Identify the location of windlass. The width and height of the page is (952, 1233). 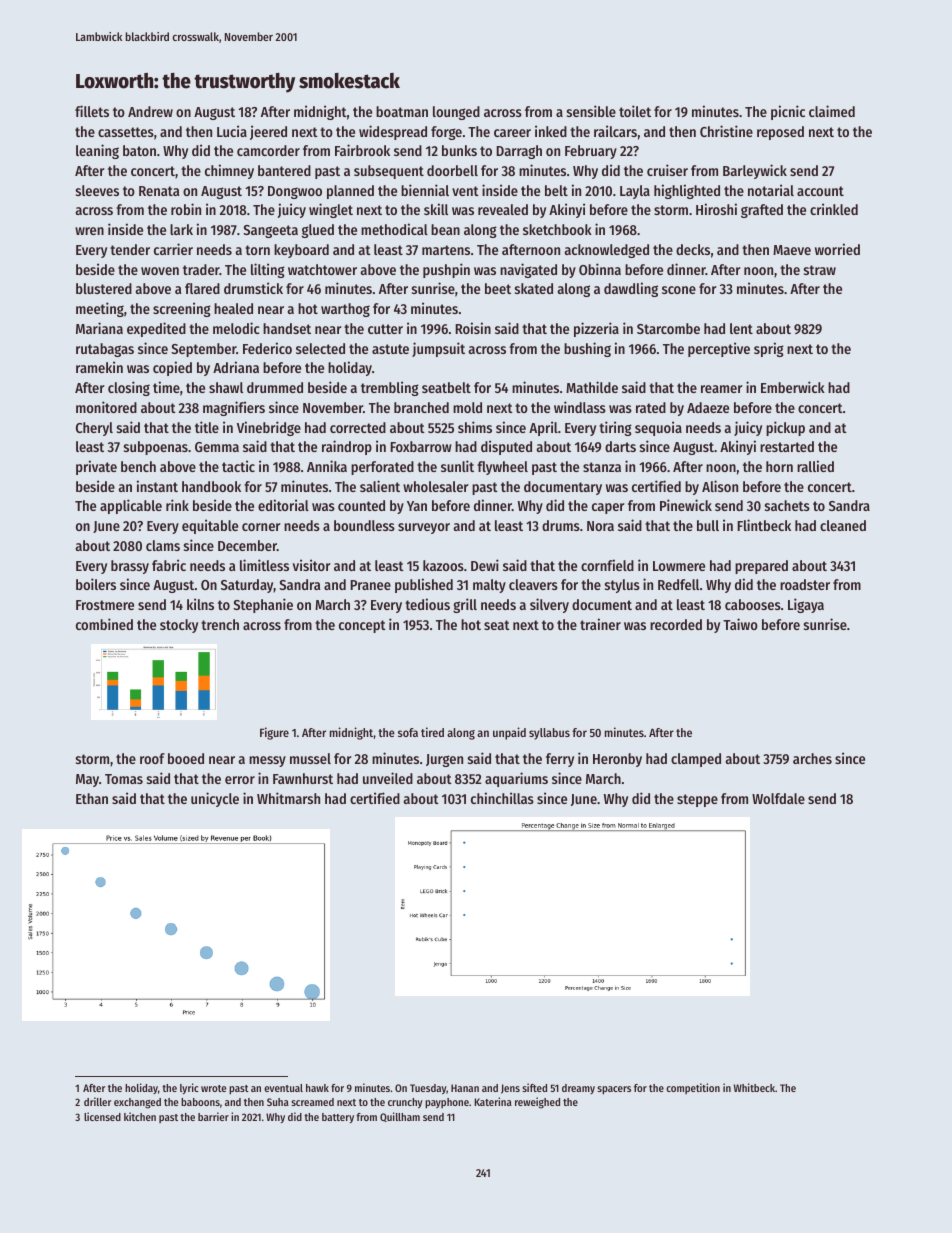
(580, 407).
